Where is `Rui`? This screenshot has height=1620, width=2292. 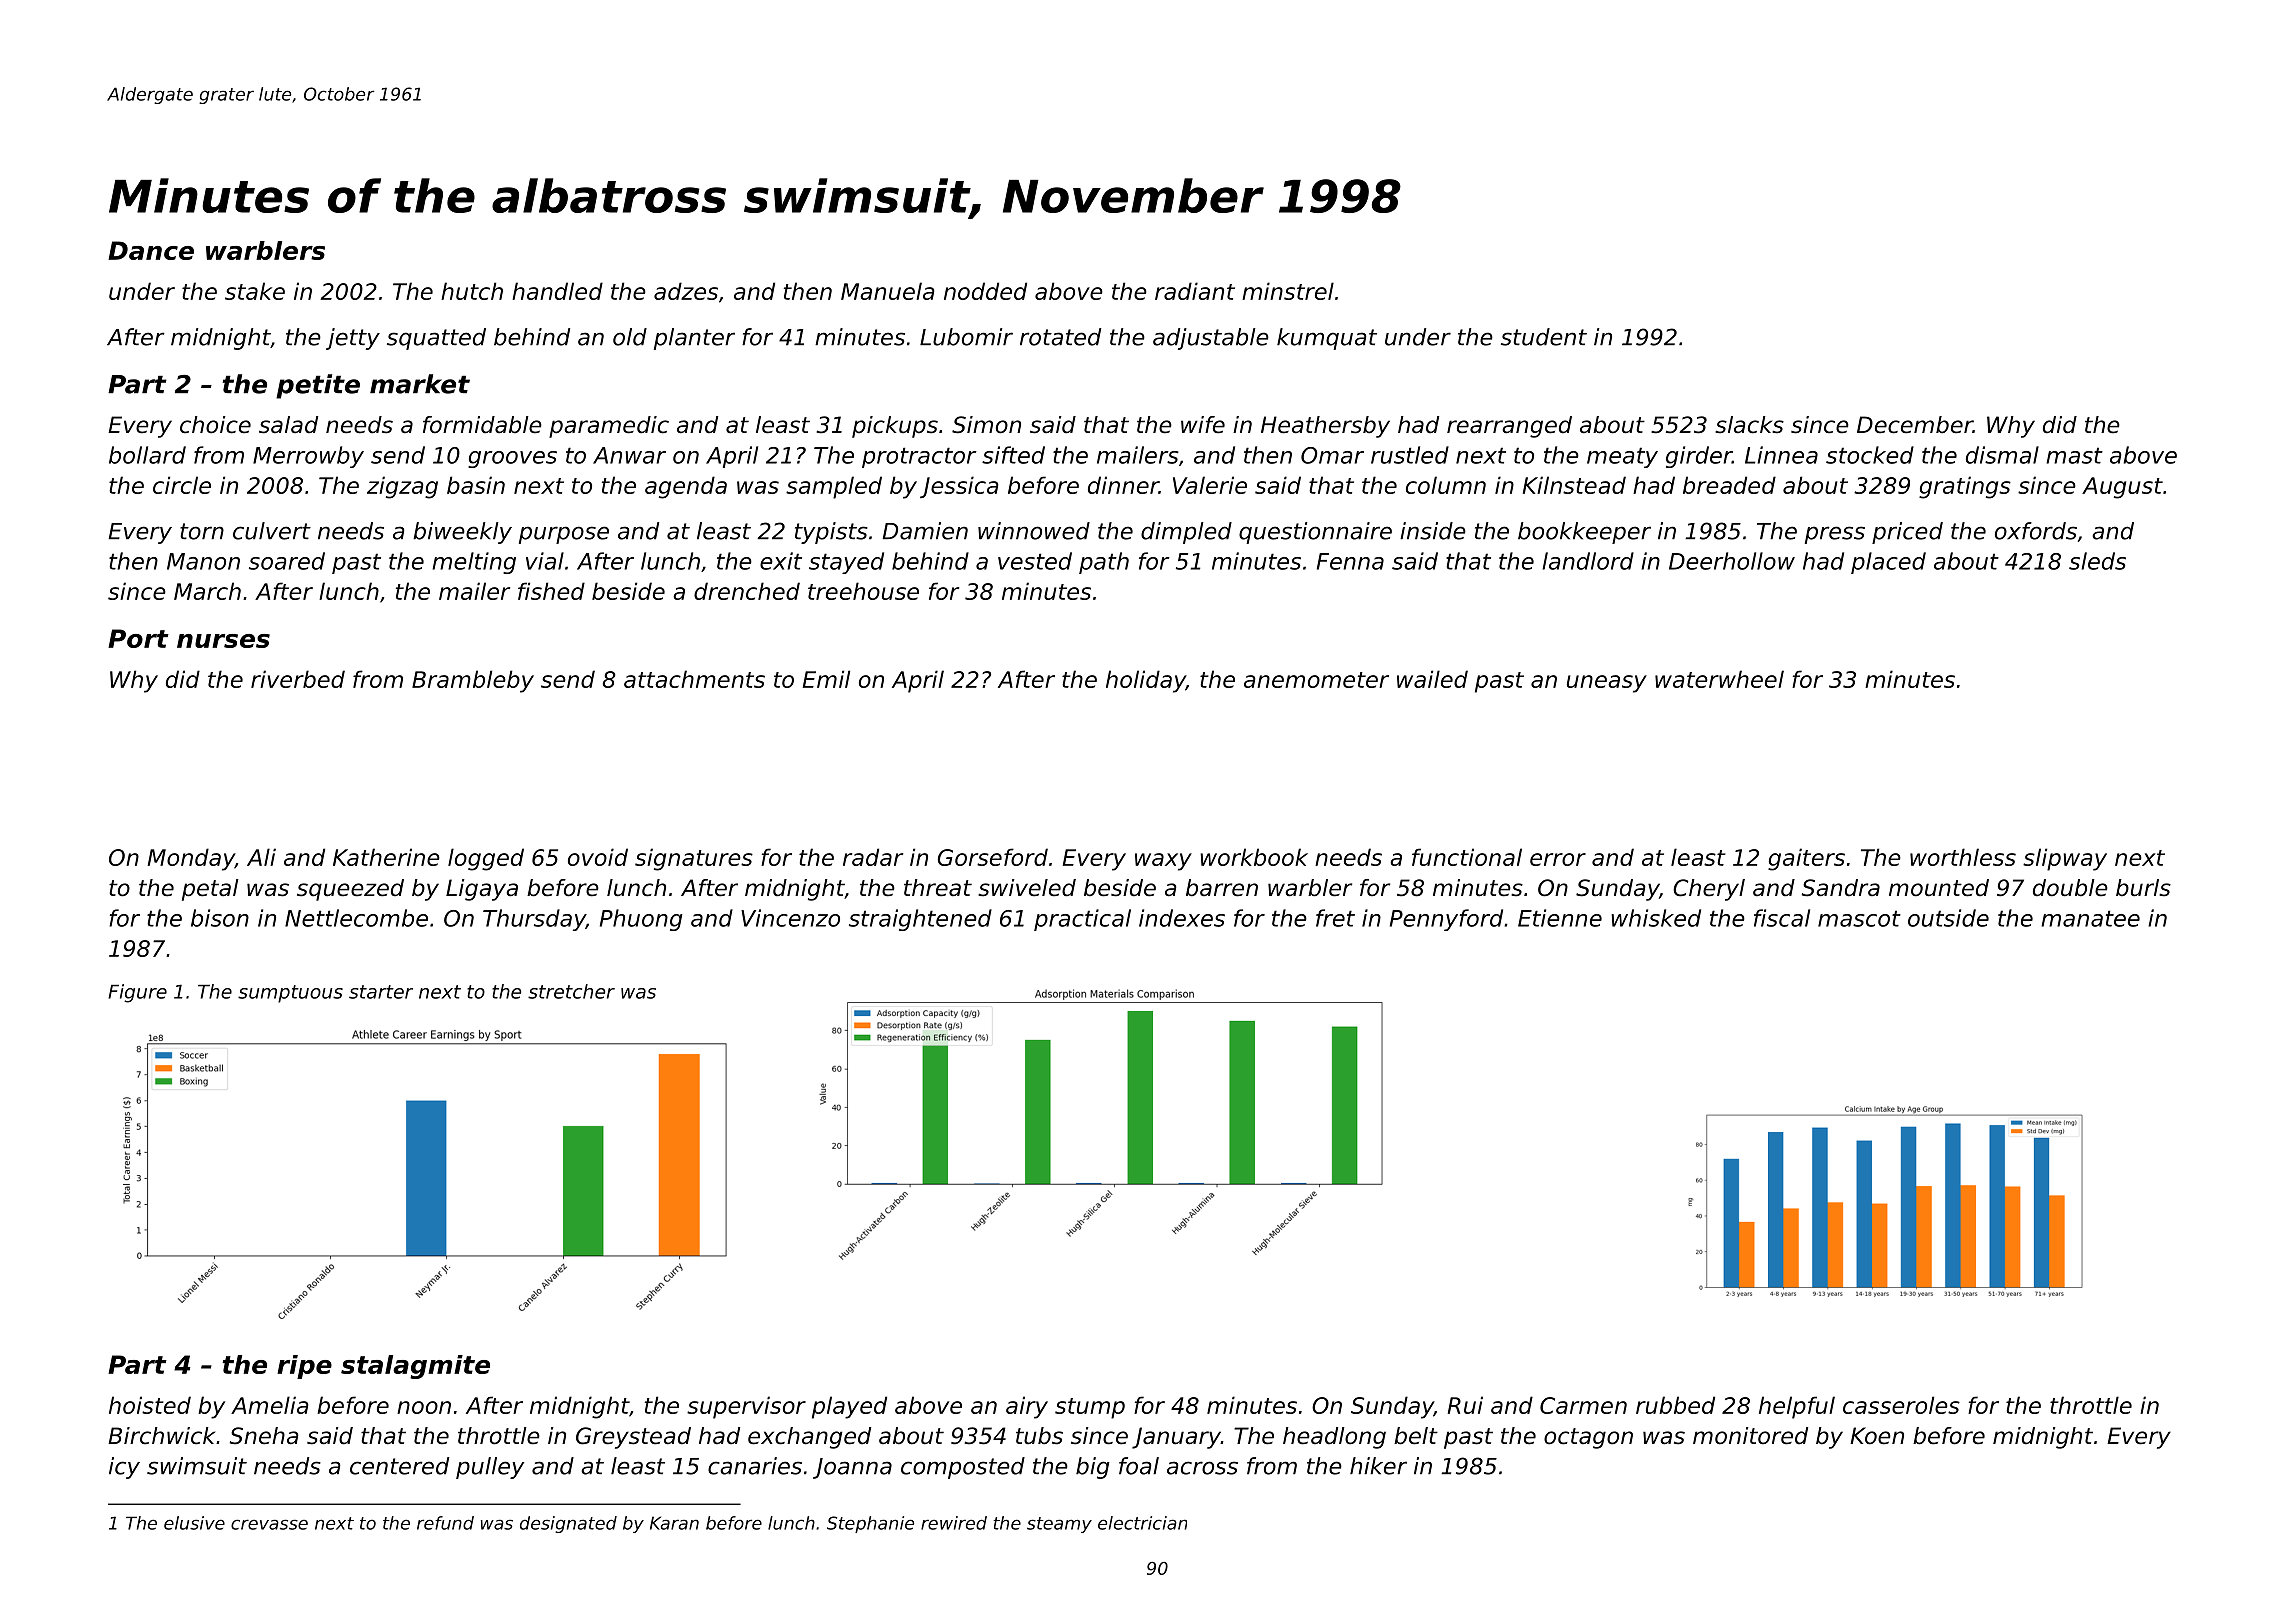
Rui is located at coordinates (1465, 1405).
